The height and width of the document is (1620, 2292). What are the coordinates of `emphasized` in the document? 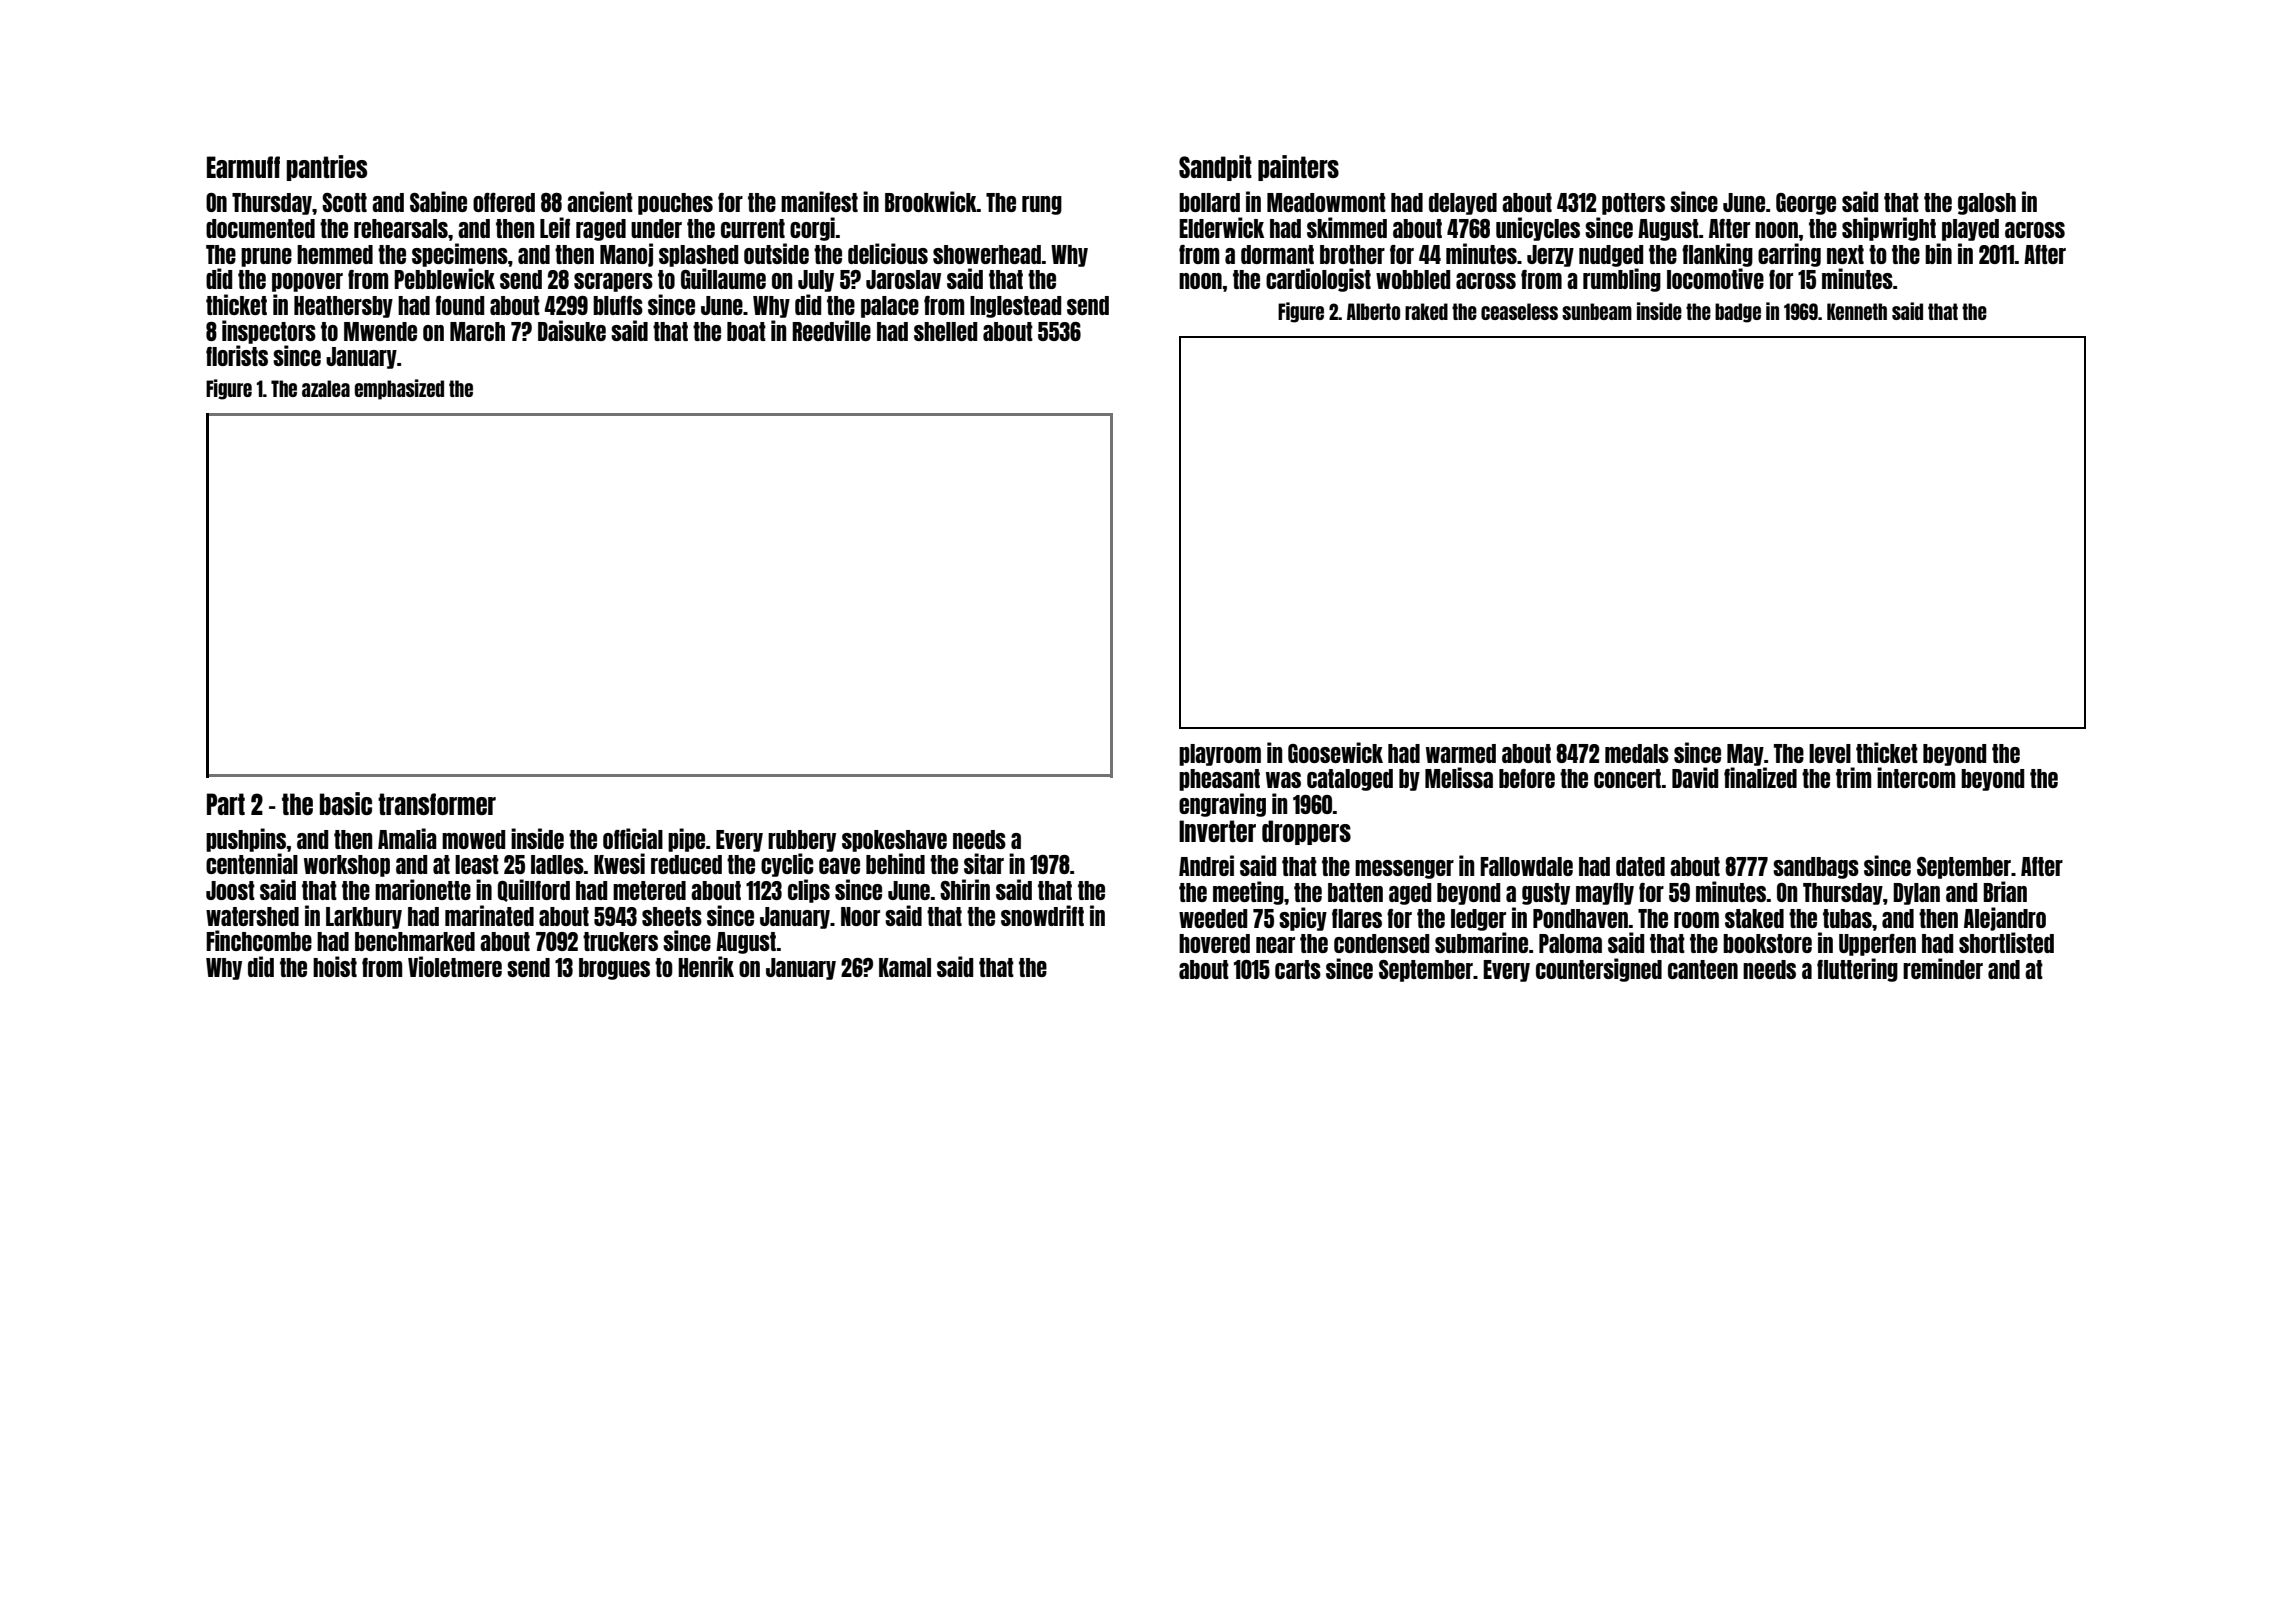 It's located at (399, 389).
